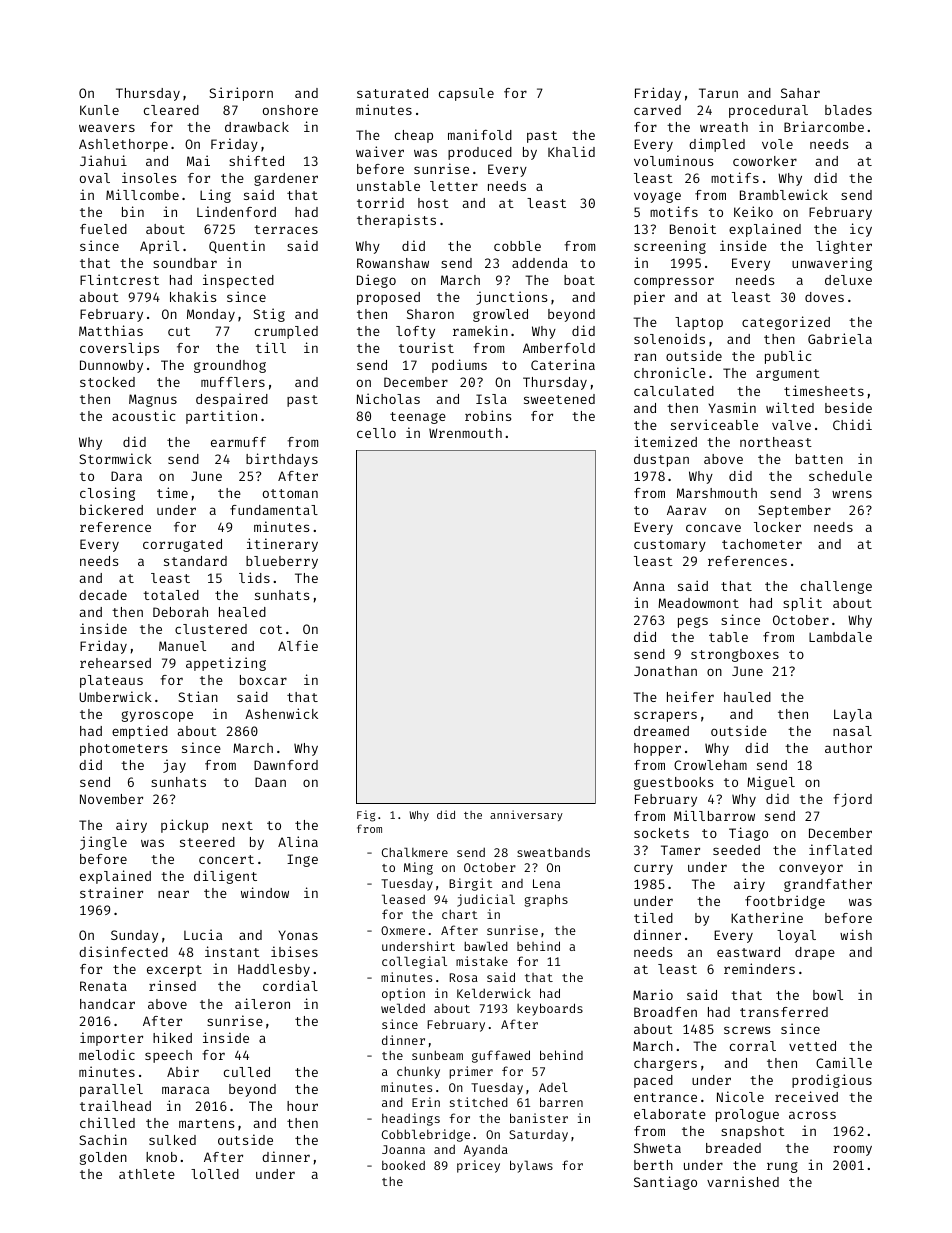 The image size is (952, 1233). I want to click on Mai, so click(198, 160).
